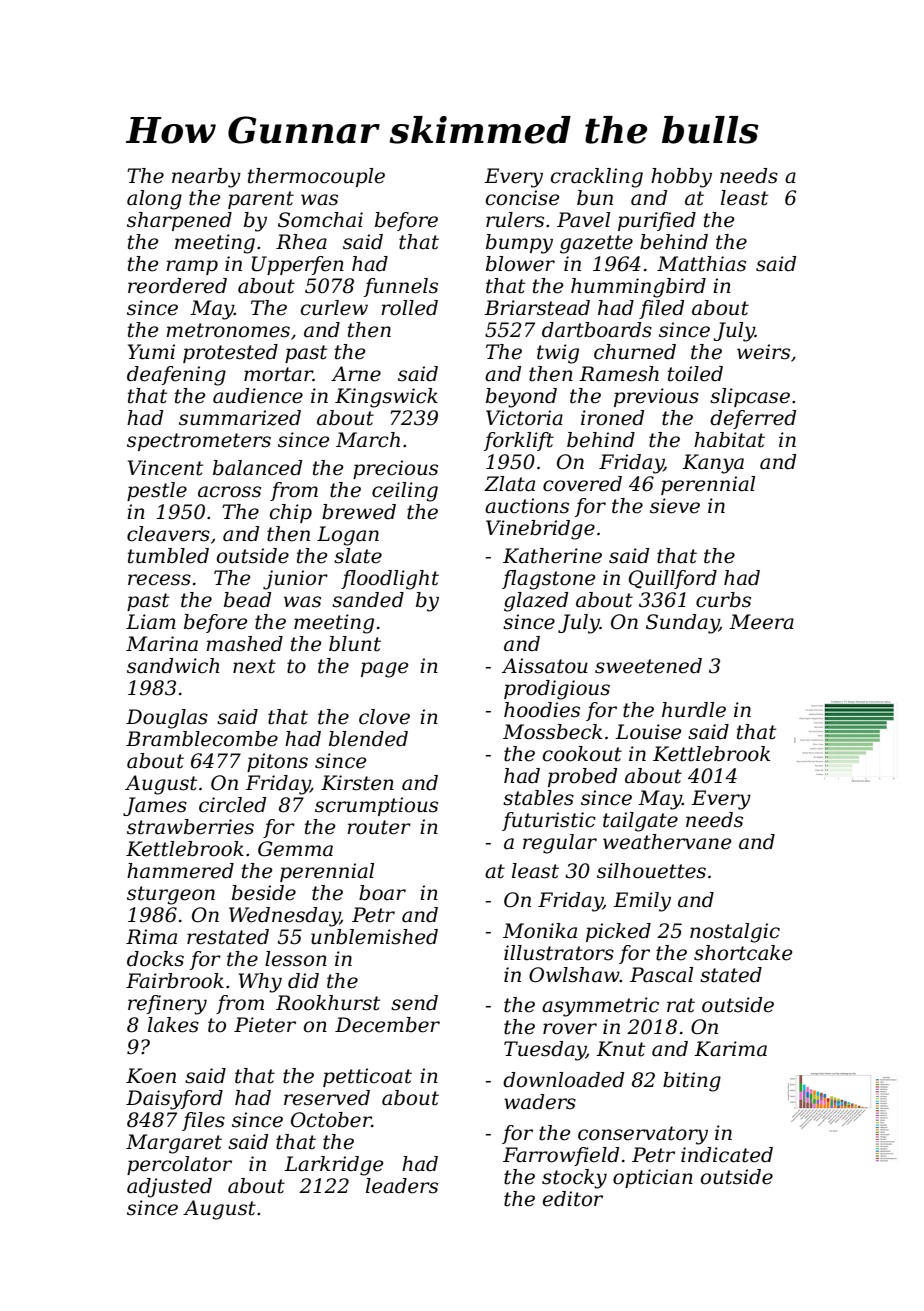 The width and height of the image is (924, 1311). What do you see at coordinates (763, 352) in the image?
I see `weirs` at bounding box center [763, 352].
